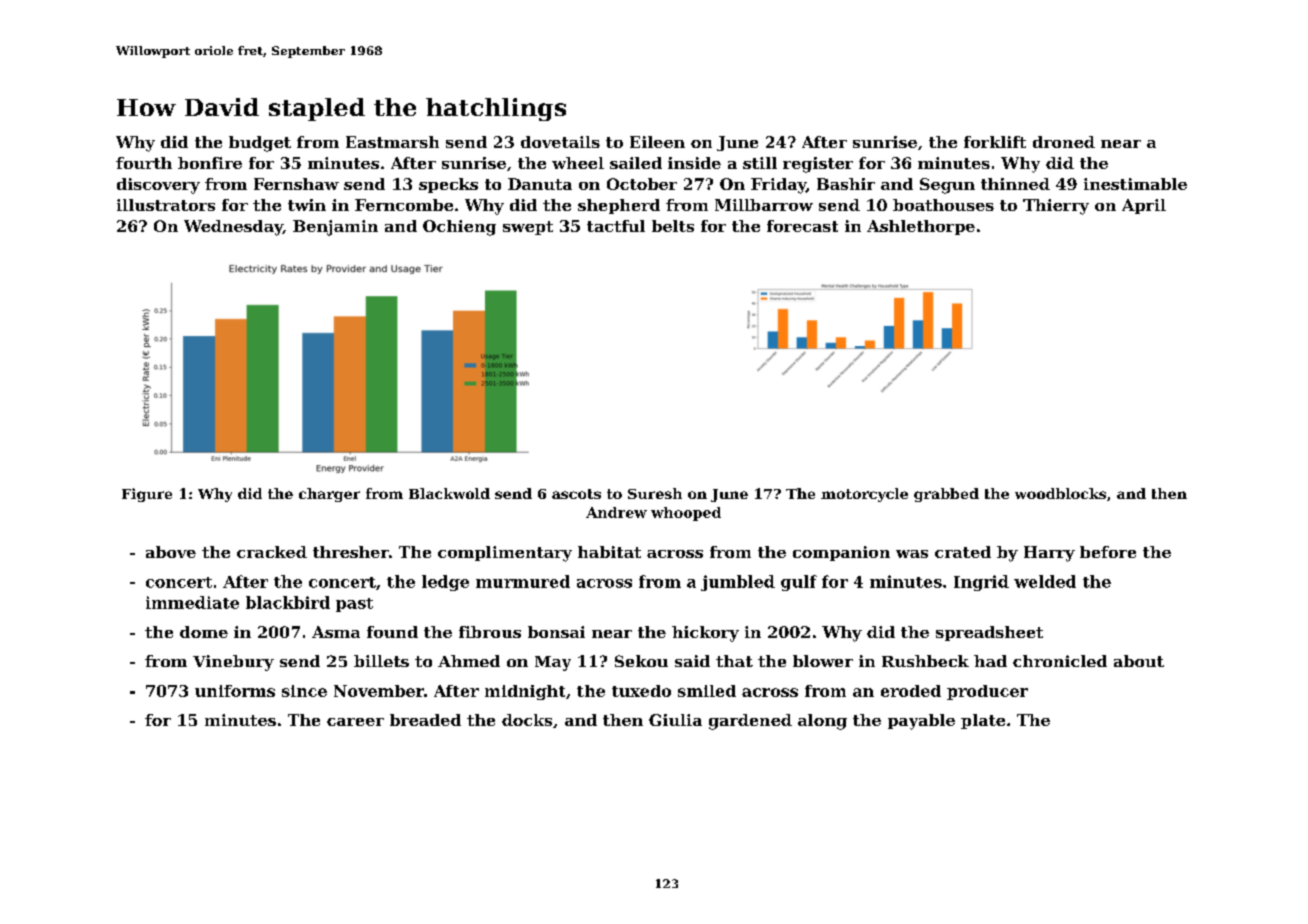 The image size is (1308, 924). Describe the element at coordinates (921, 722) in the screenshot. I see `payable` at that location.
